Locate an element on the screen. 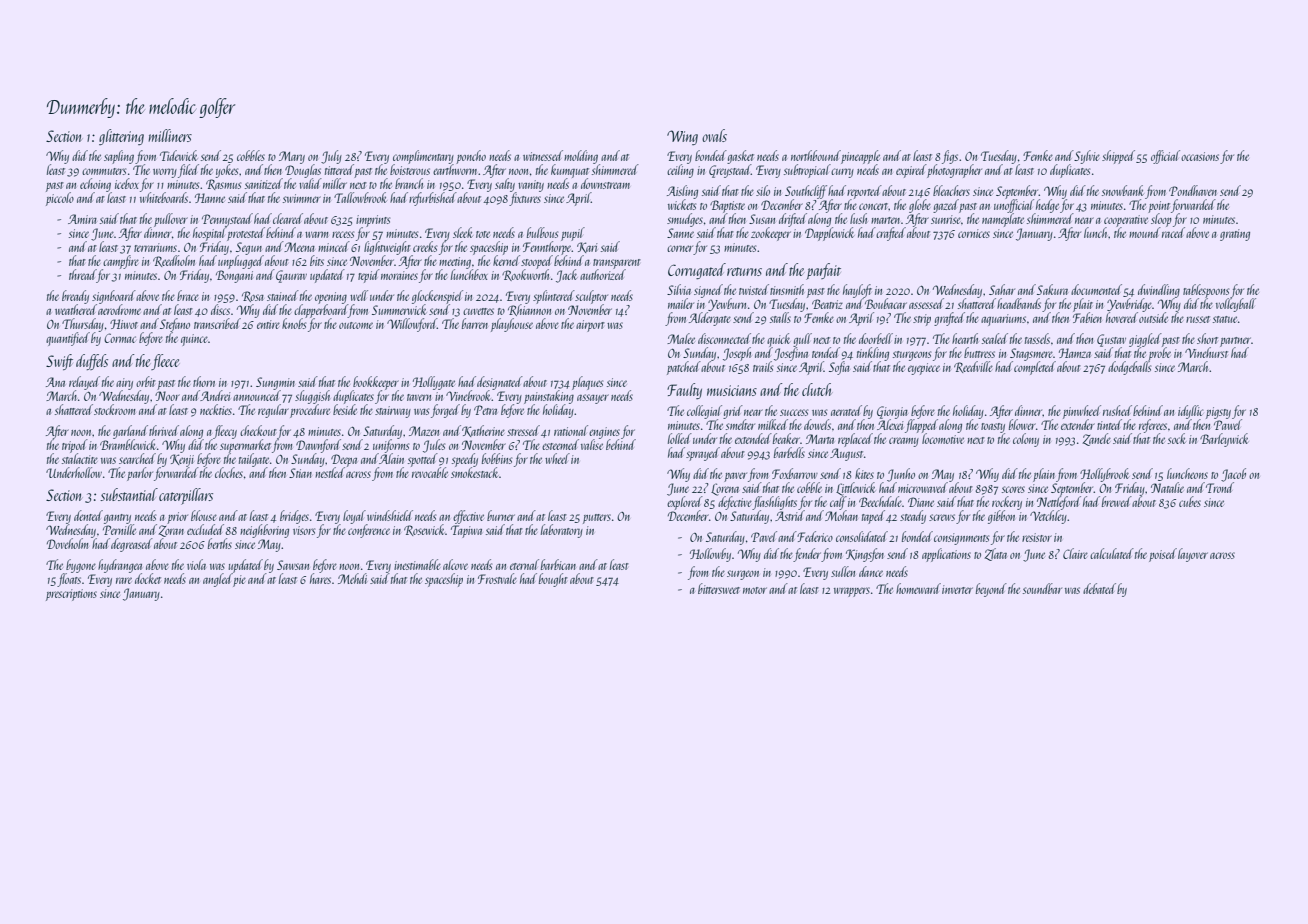 The width and height of the screenshot is (1308, 924). Amira is located at coordinates (82, 219).
